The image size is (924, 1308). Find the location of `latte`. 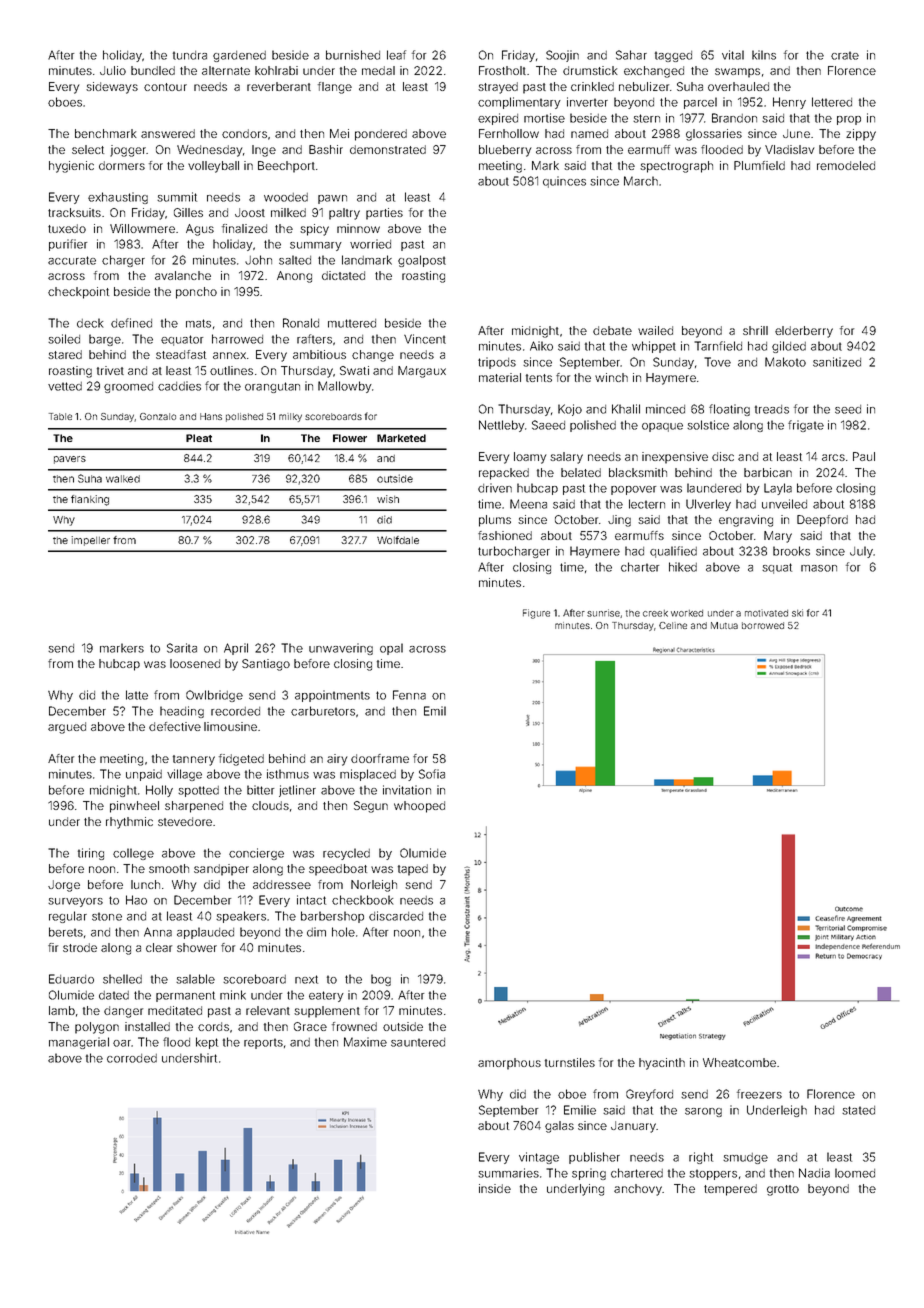

latte is located at coordinates (137, 695).
